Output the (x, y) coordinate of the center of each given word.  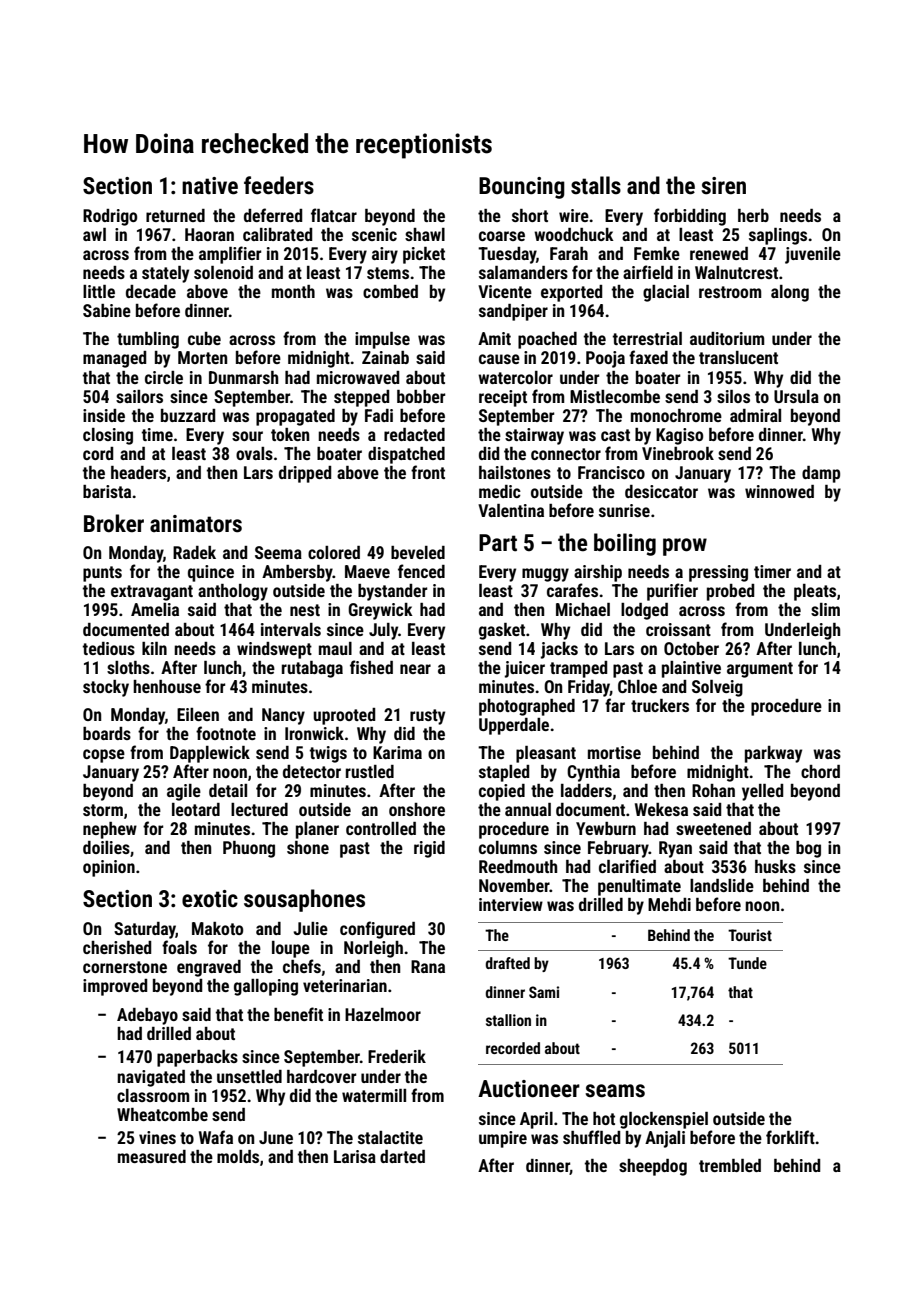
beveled (418, 552)
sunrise (624, 510)
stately (165, 274)
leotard (196, 809)
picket (424, 255)
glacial (666, 293)
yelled (762, 792)
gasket (502, 631)
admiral (755, 415)
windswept (274, 650)
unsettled (249, 1076)
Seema (278, 552)
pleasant (546, 754)
